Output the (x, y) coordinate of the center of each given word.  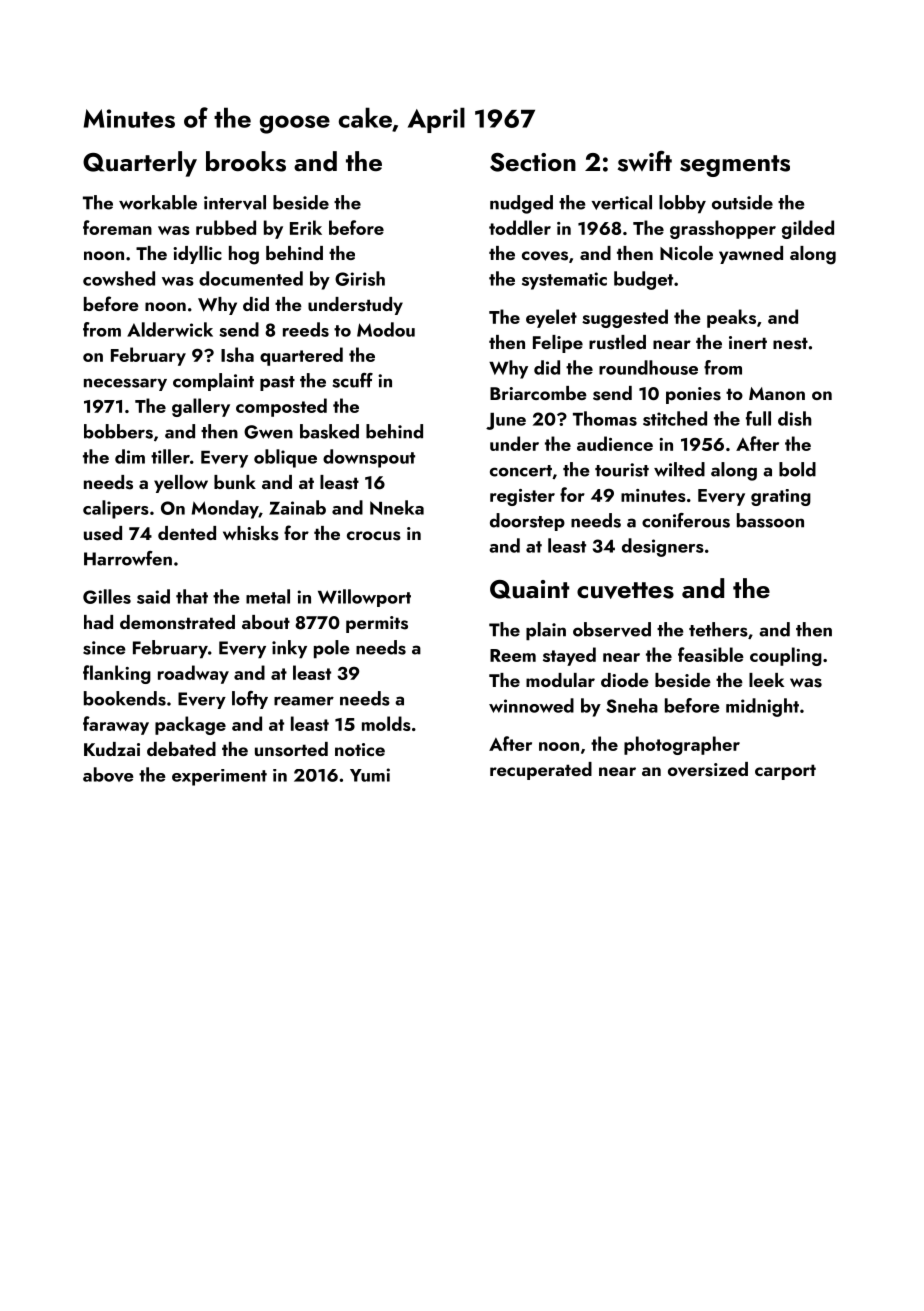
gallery (201, 407)
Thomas (605, 418)
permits (377, 624)
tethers (718, 629)
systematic (564, 281)
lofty (250, 700)
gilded (808, 229)
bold (797, 469)
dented (187, 533)
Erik (306, 227)
